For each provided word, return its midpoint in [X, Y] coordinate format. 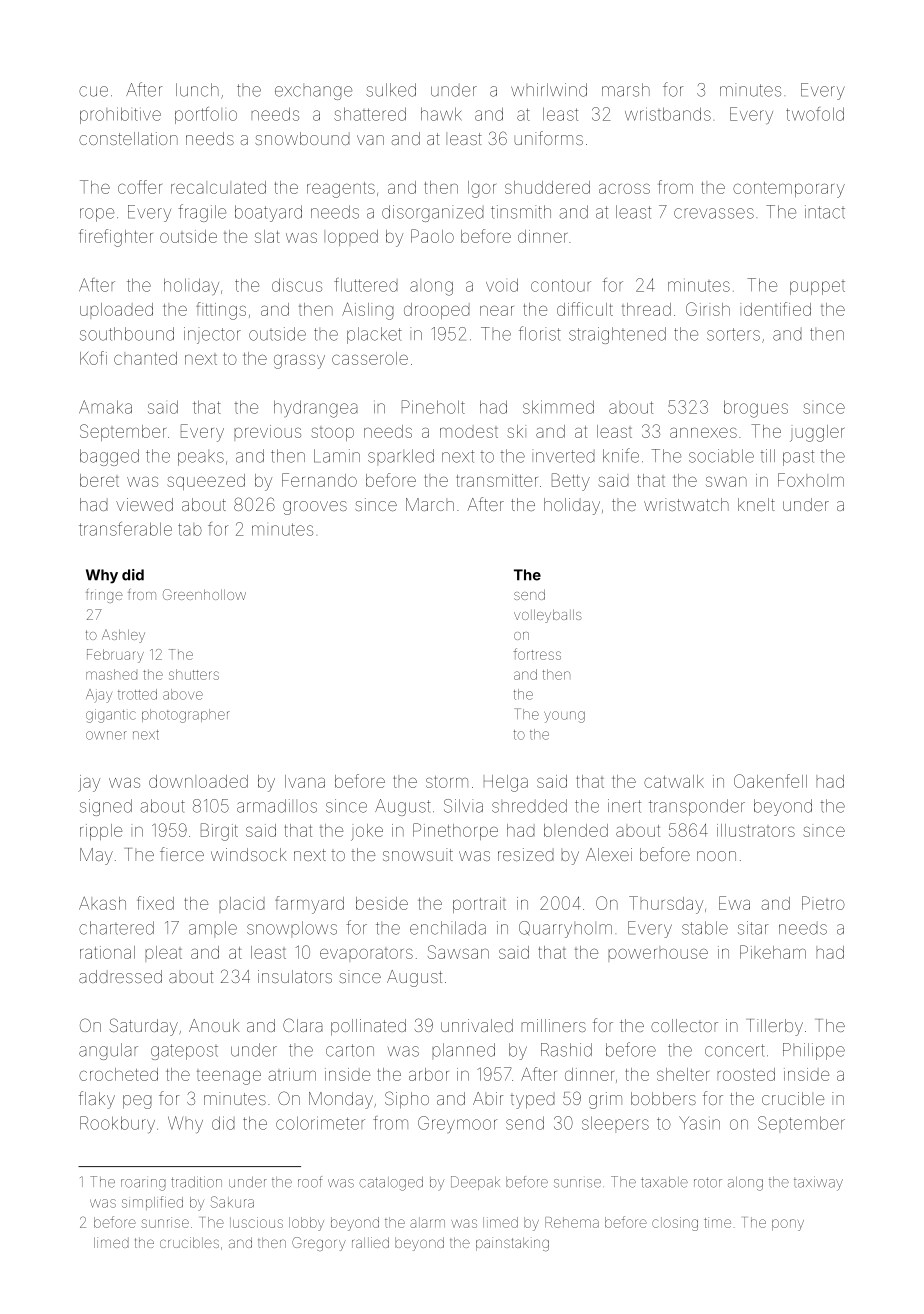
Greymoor [457, 1124]
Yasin [699, 1123]
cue [93, 91]
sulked [391, 90]
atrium [292, 1074]
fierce [182, 854]
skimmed [558, 407]
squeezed [206, 482]
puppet [817, 288]
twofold [815, 114]
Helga [506, 783]
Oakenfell [770, 781]
